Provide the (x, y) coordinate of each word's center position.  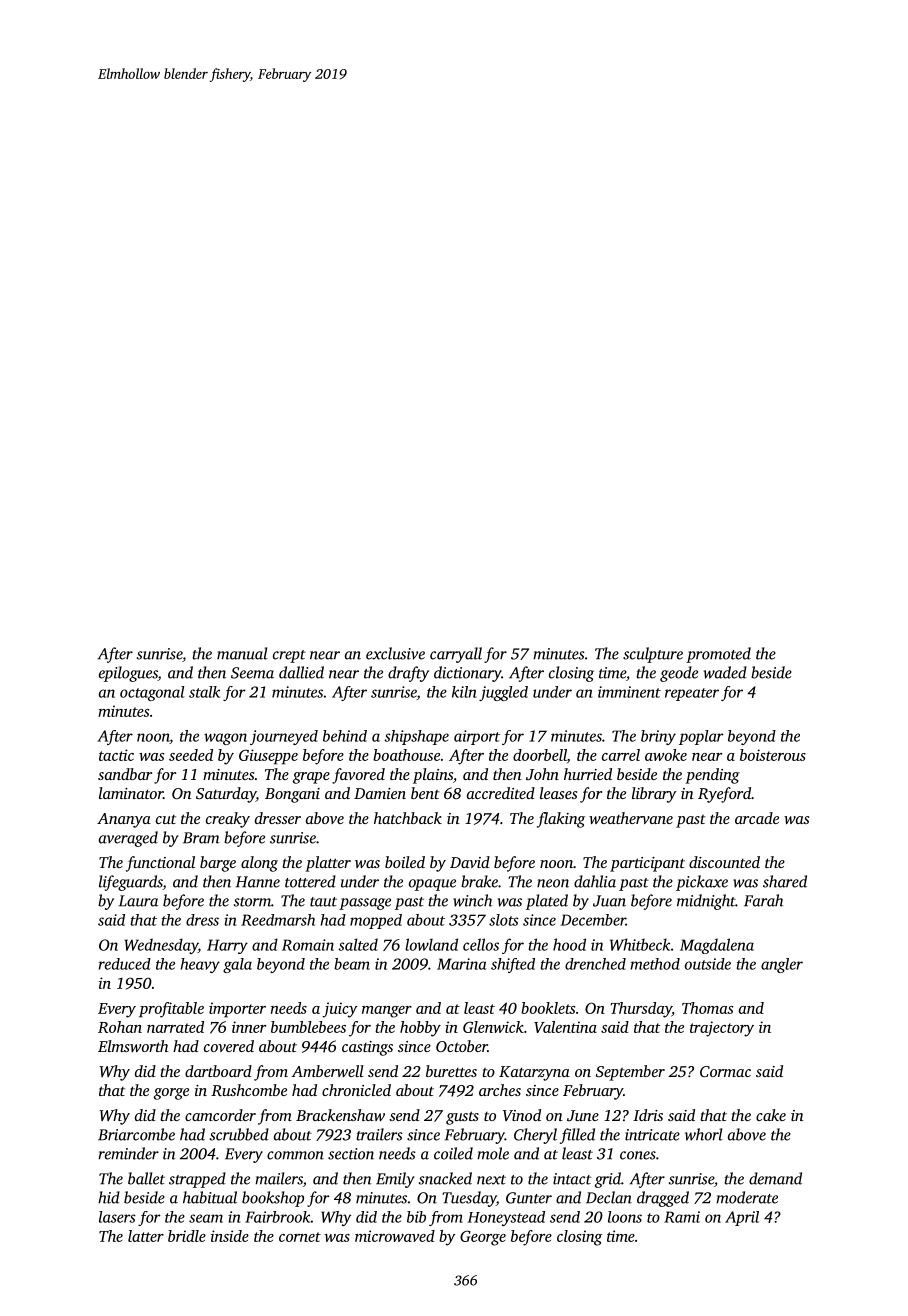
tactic (116, 755)
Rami (682, 1217)
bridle (187, 1236)
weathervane (631, 818)
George (483, 1238)
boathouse (406, 755)
